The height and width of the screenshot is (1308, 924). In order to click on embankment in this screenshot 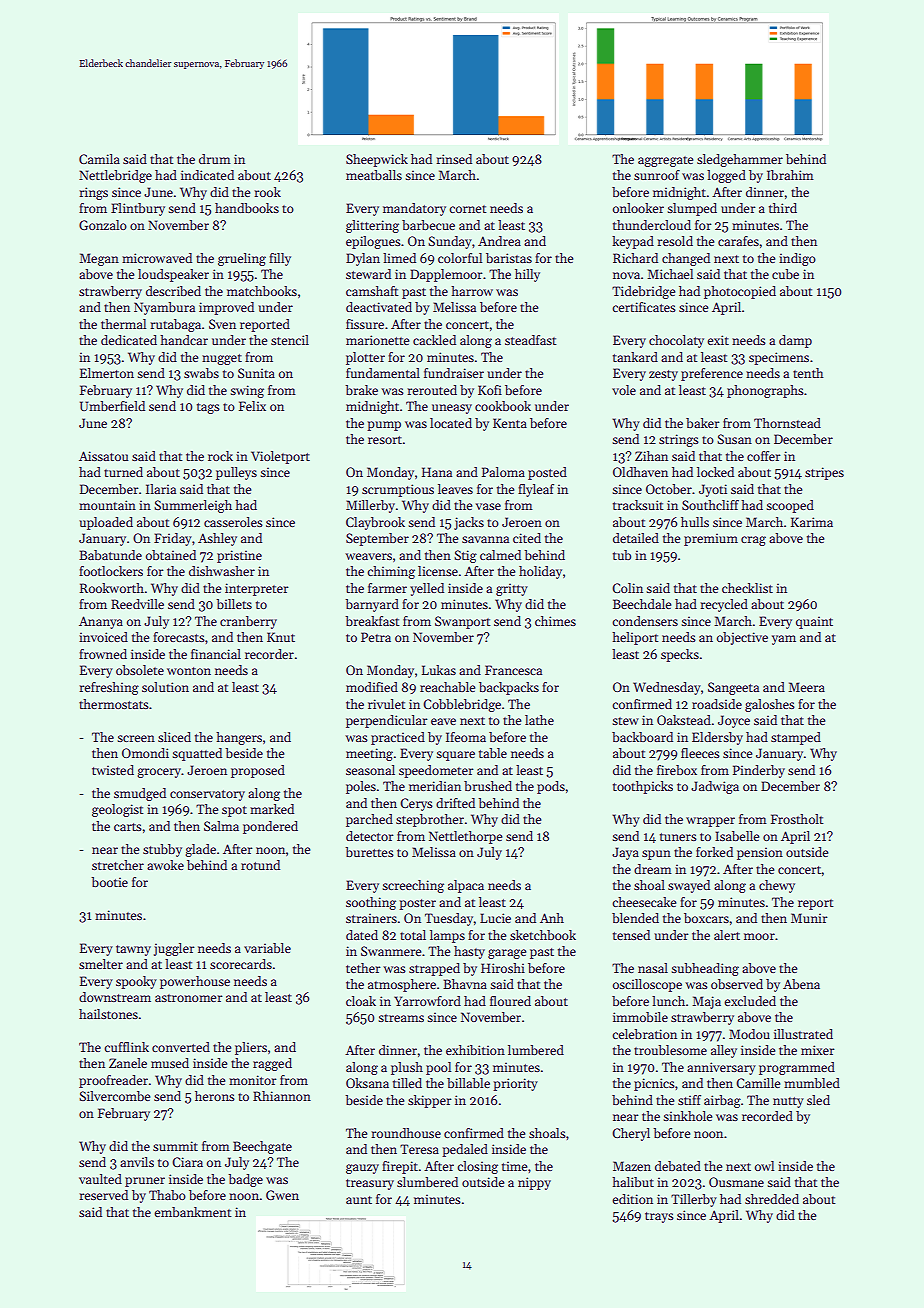, I will do `click(192, 1212)`.
